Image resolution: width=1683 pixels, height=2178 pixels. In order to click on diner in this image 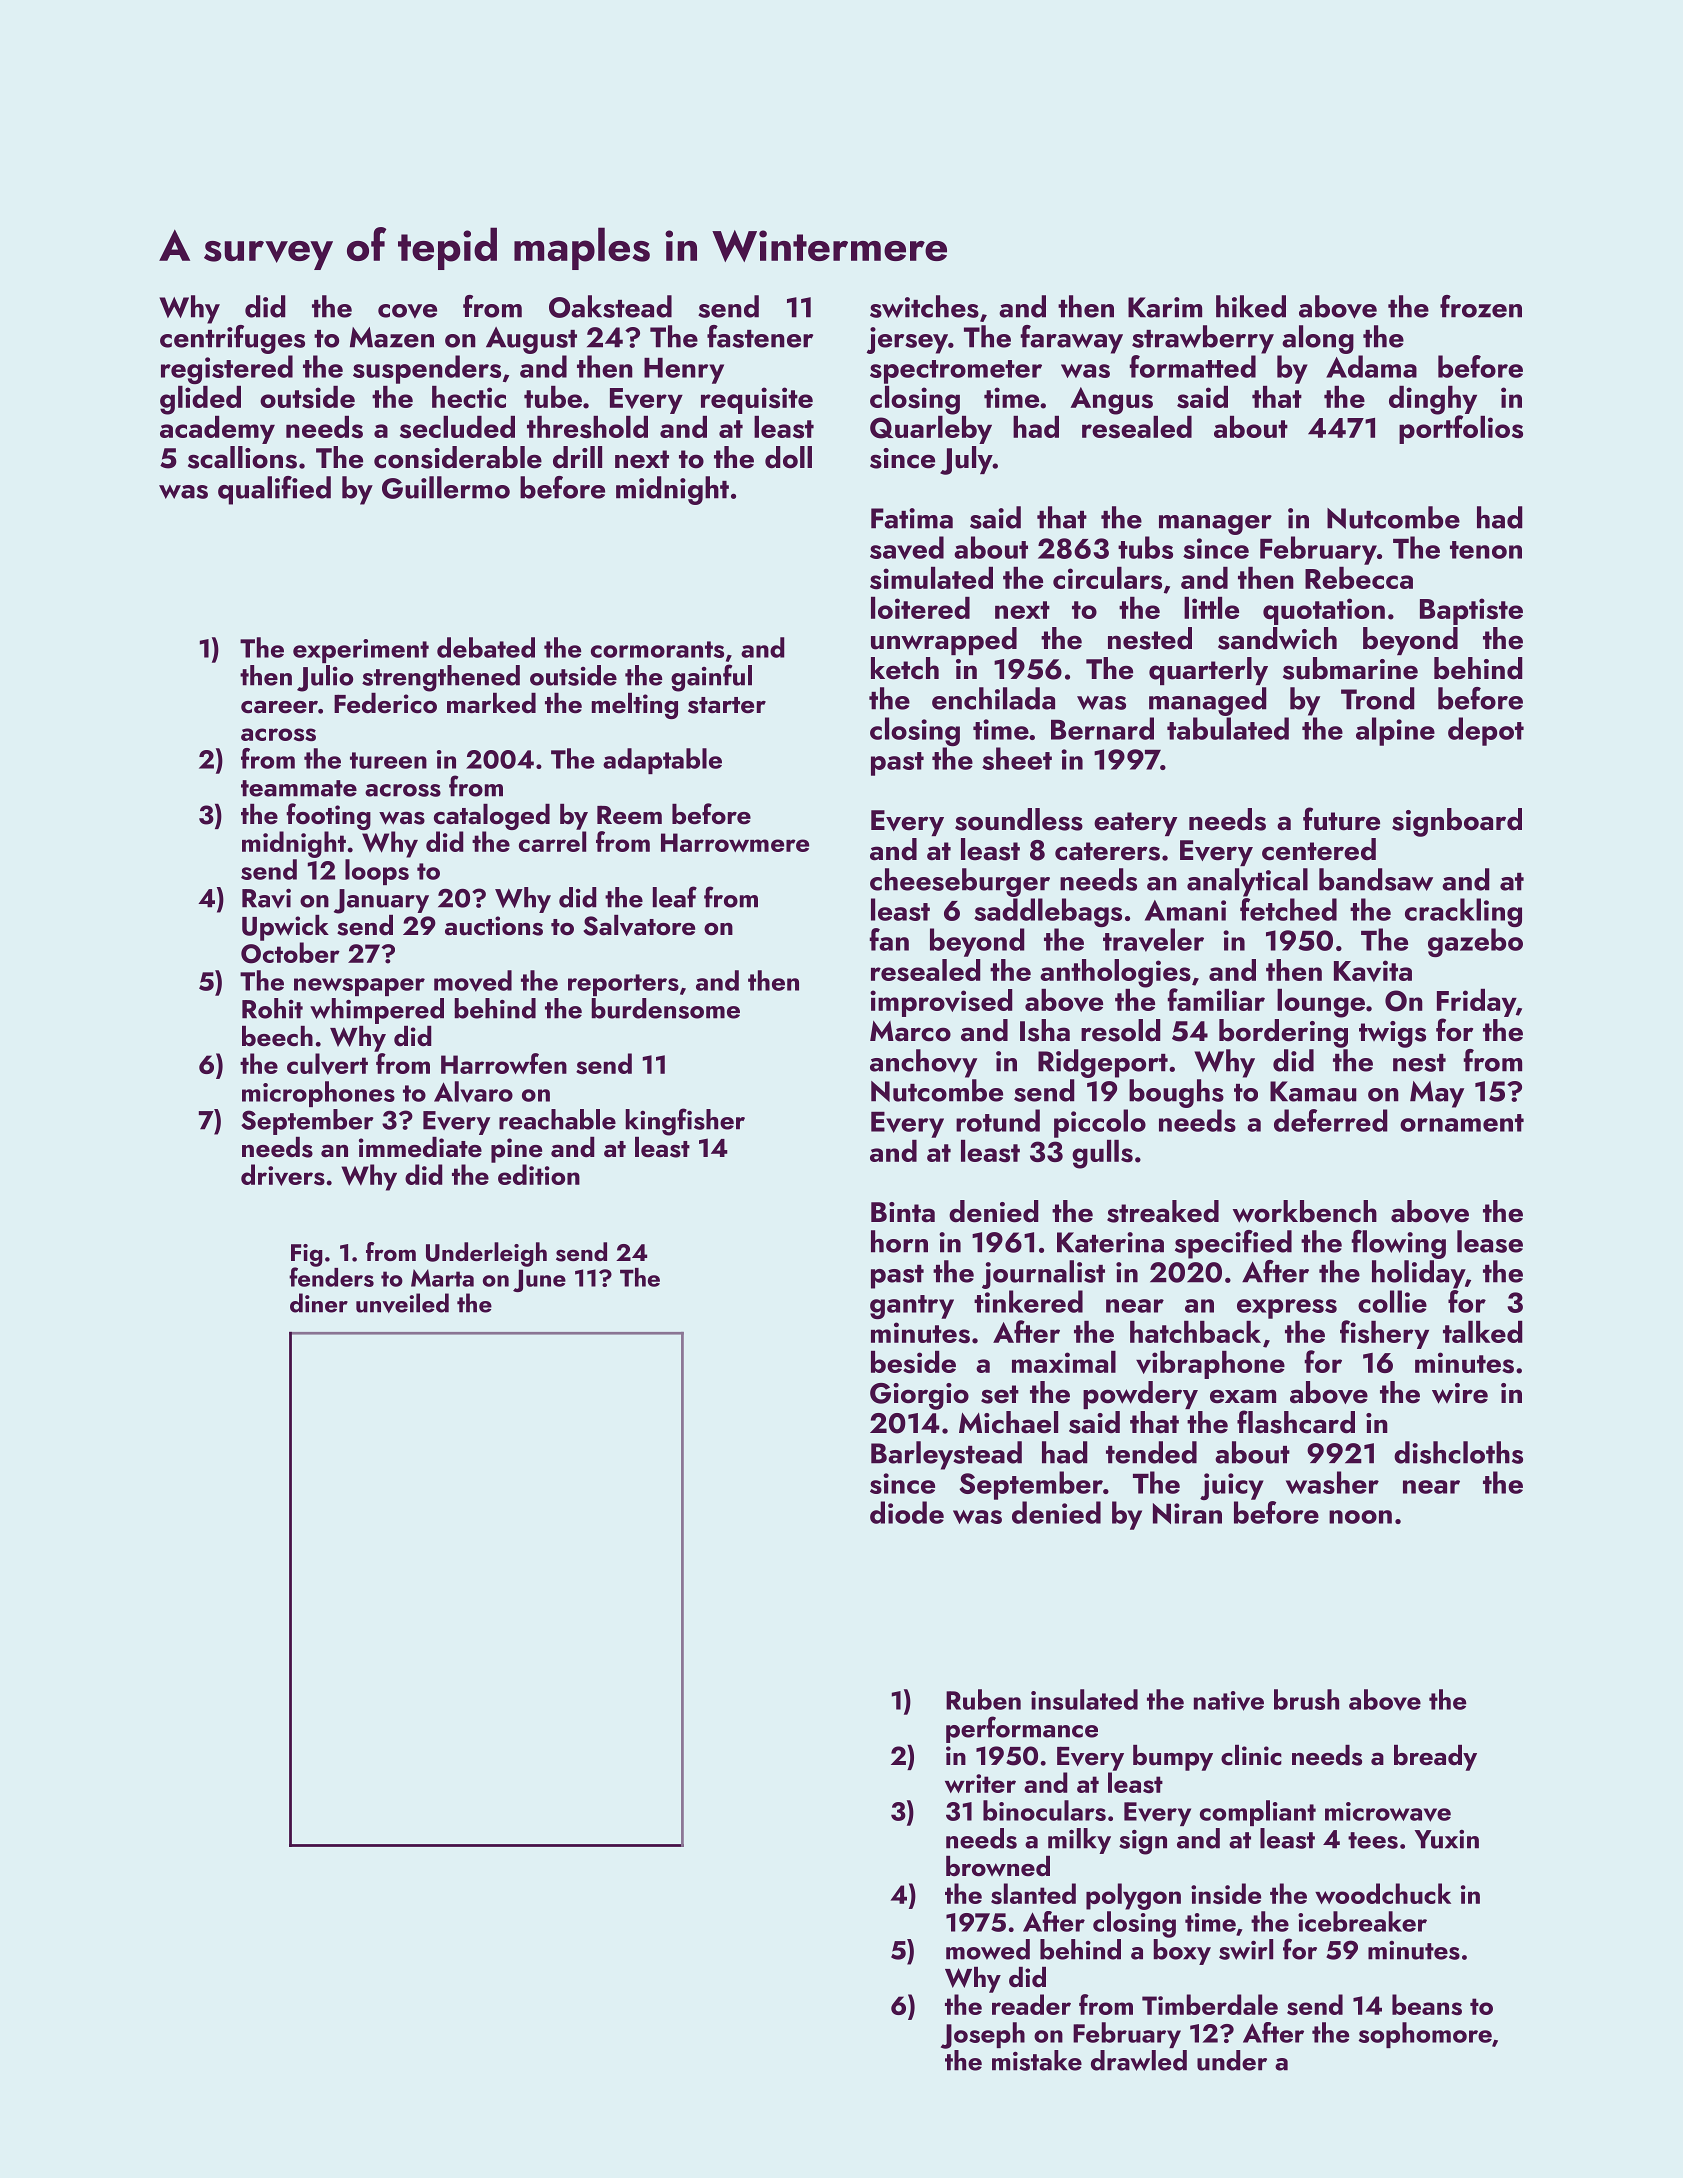, I will do `click(319, 1303)`.
